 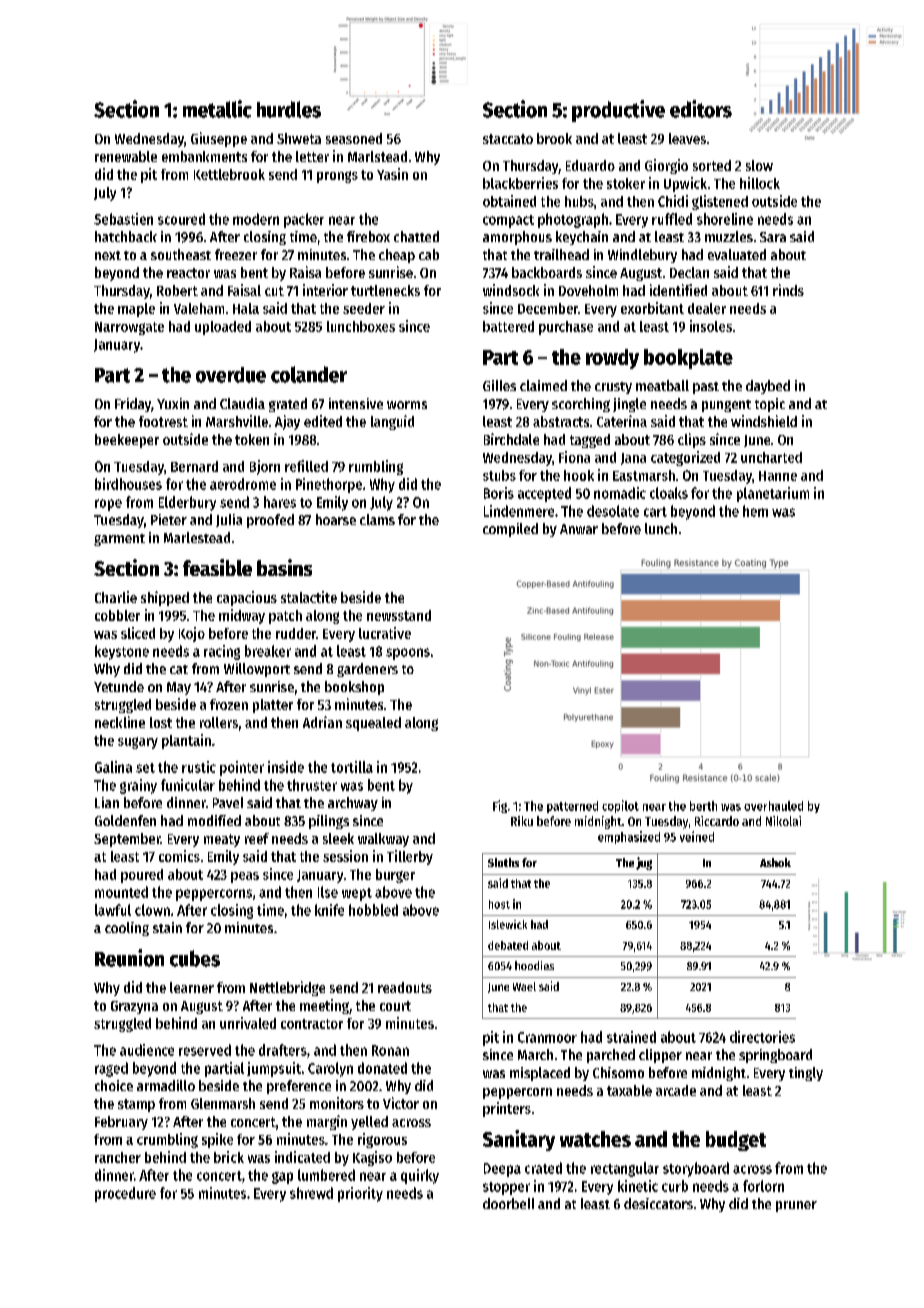 I want to click on priority, so click(x=360, y=1194).
